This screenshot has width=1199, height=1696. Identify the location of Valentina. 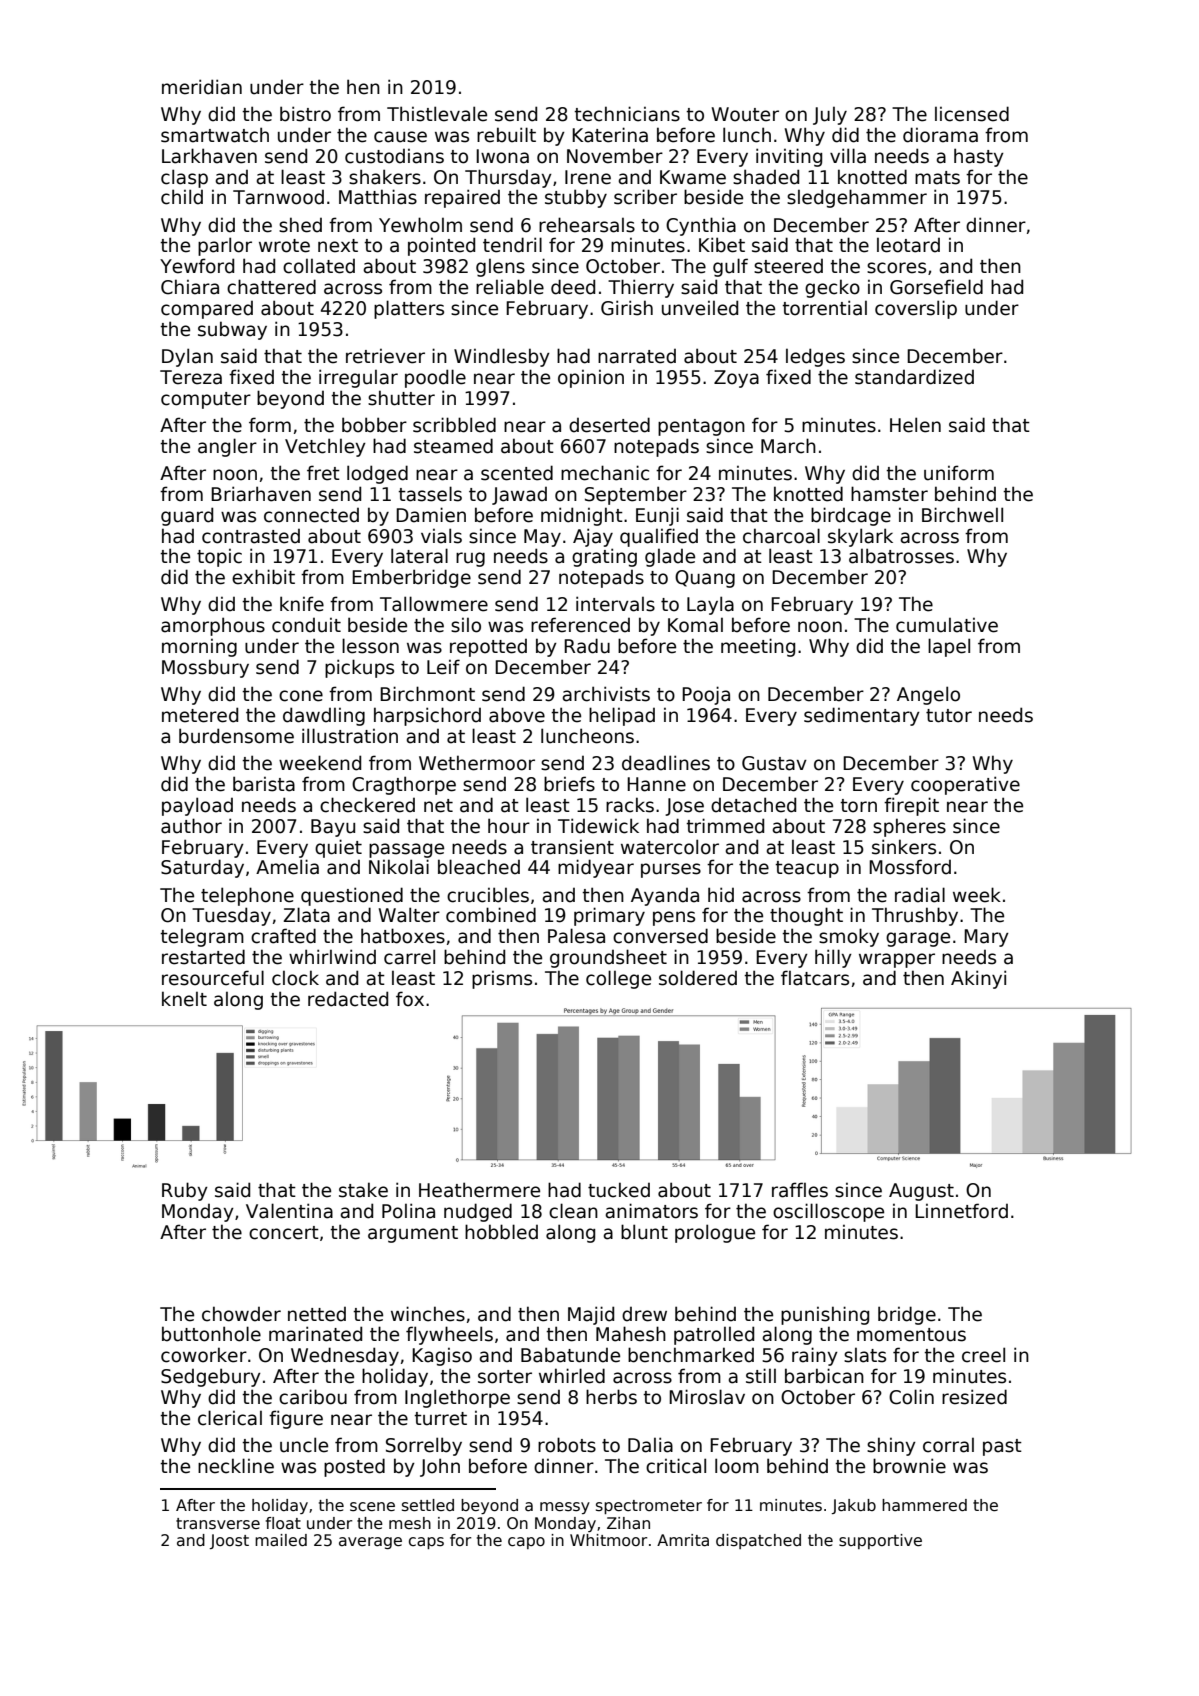
(289, 1211).
